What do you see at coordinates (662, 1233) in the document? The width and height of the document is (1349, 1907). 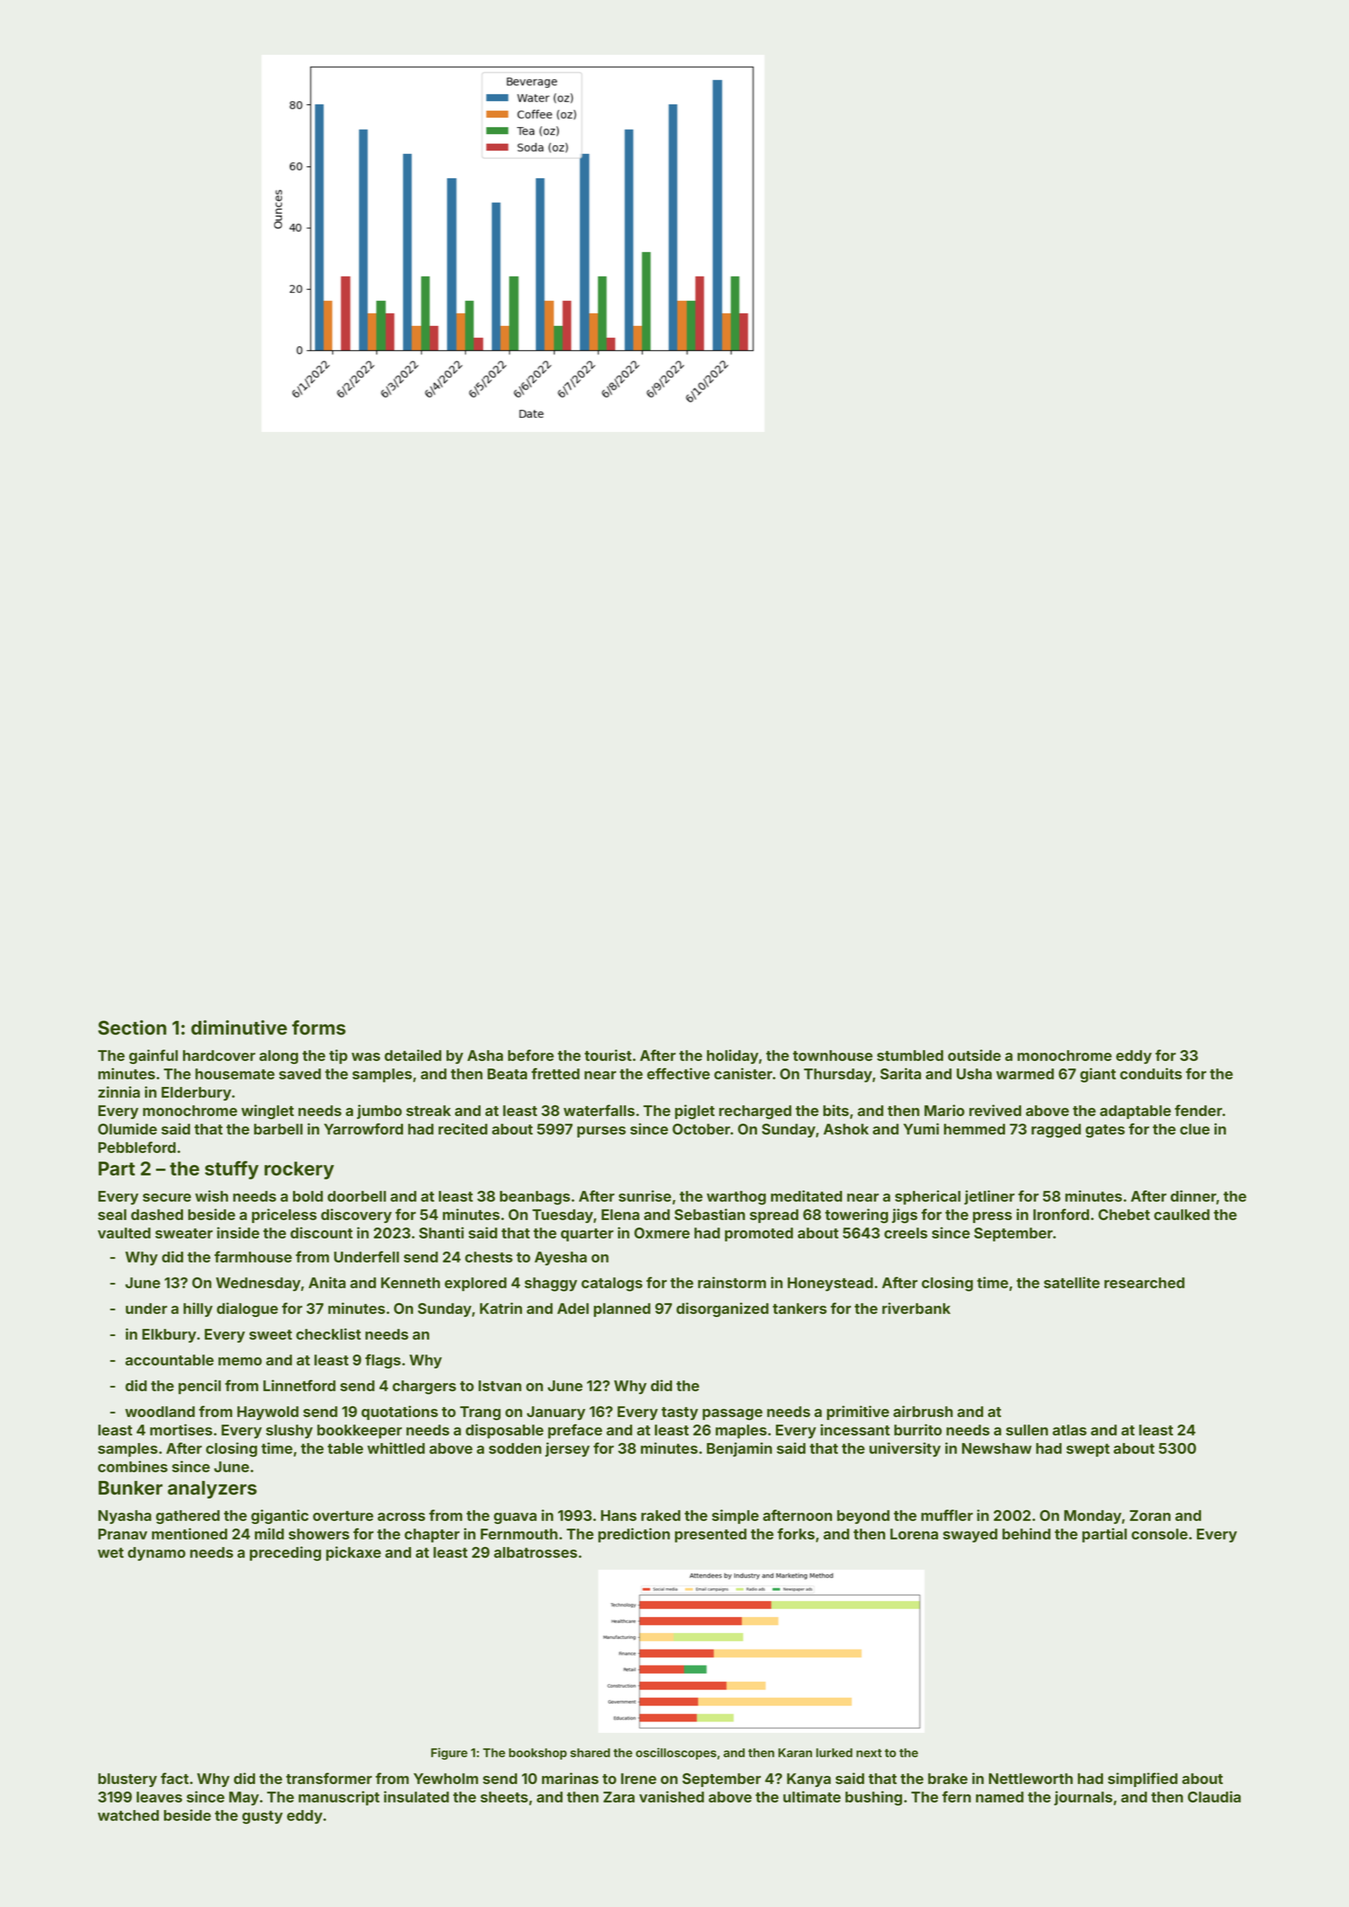 I see `Oxmere` at bounding box center [662, 1233].
